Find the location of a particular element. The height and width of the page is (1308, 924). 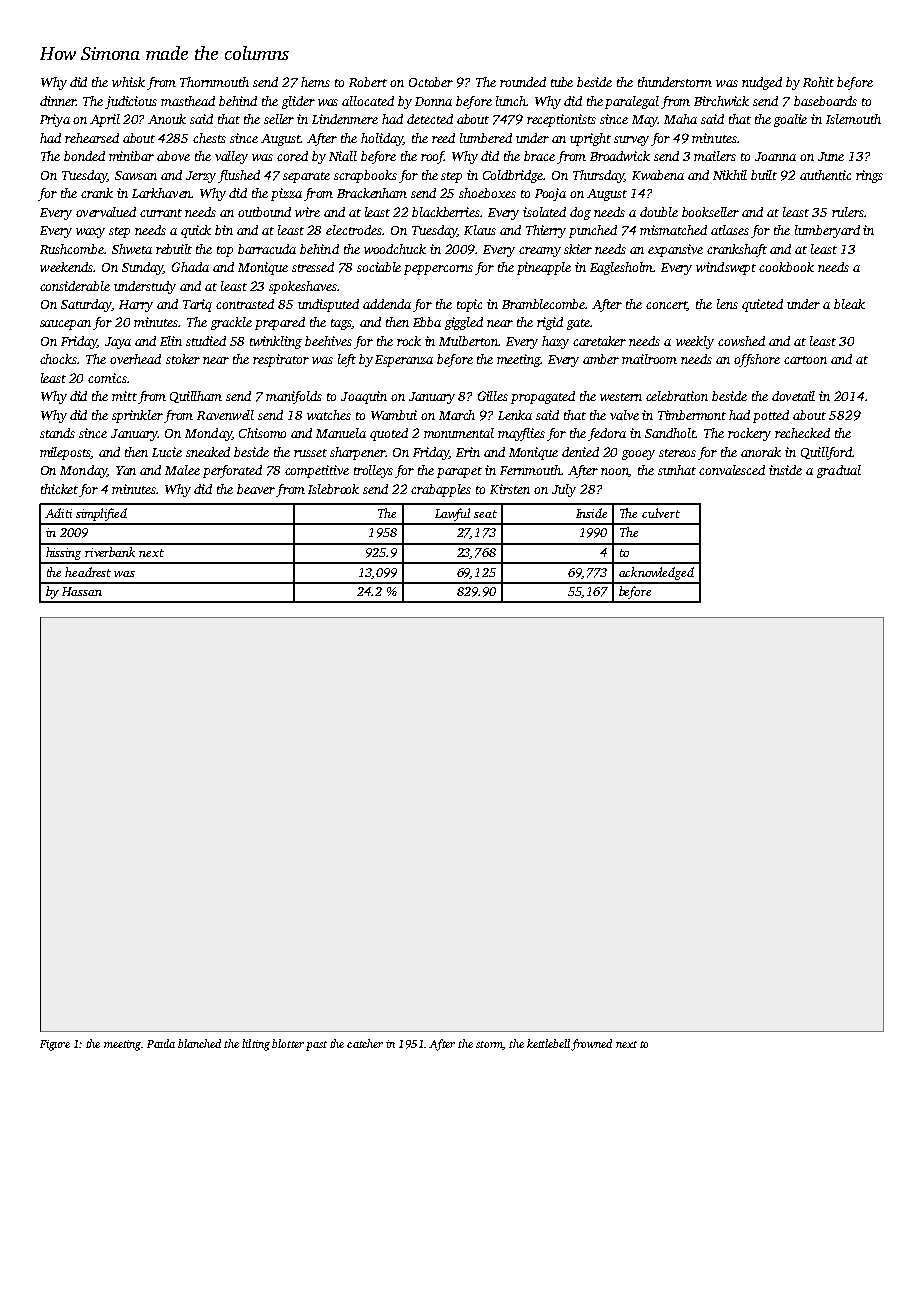

October is located at coordinates (431, 82).
